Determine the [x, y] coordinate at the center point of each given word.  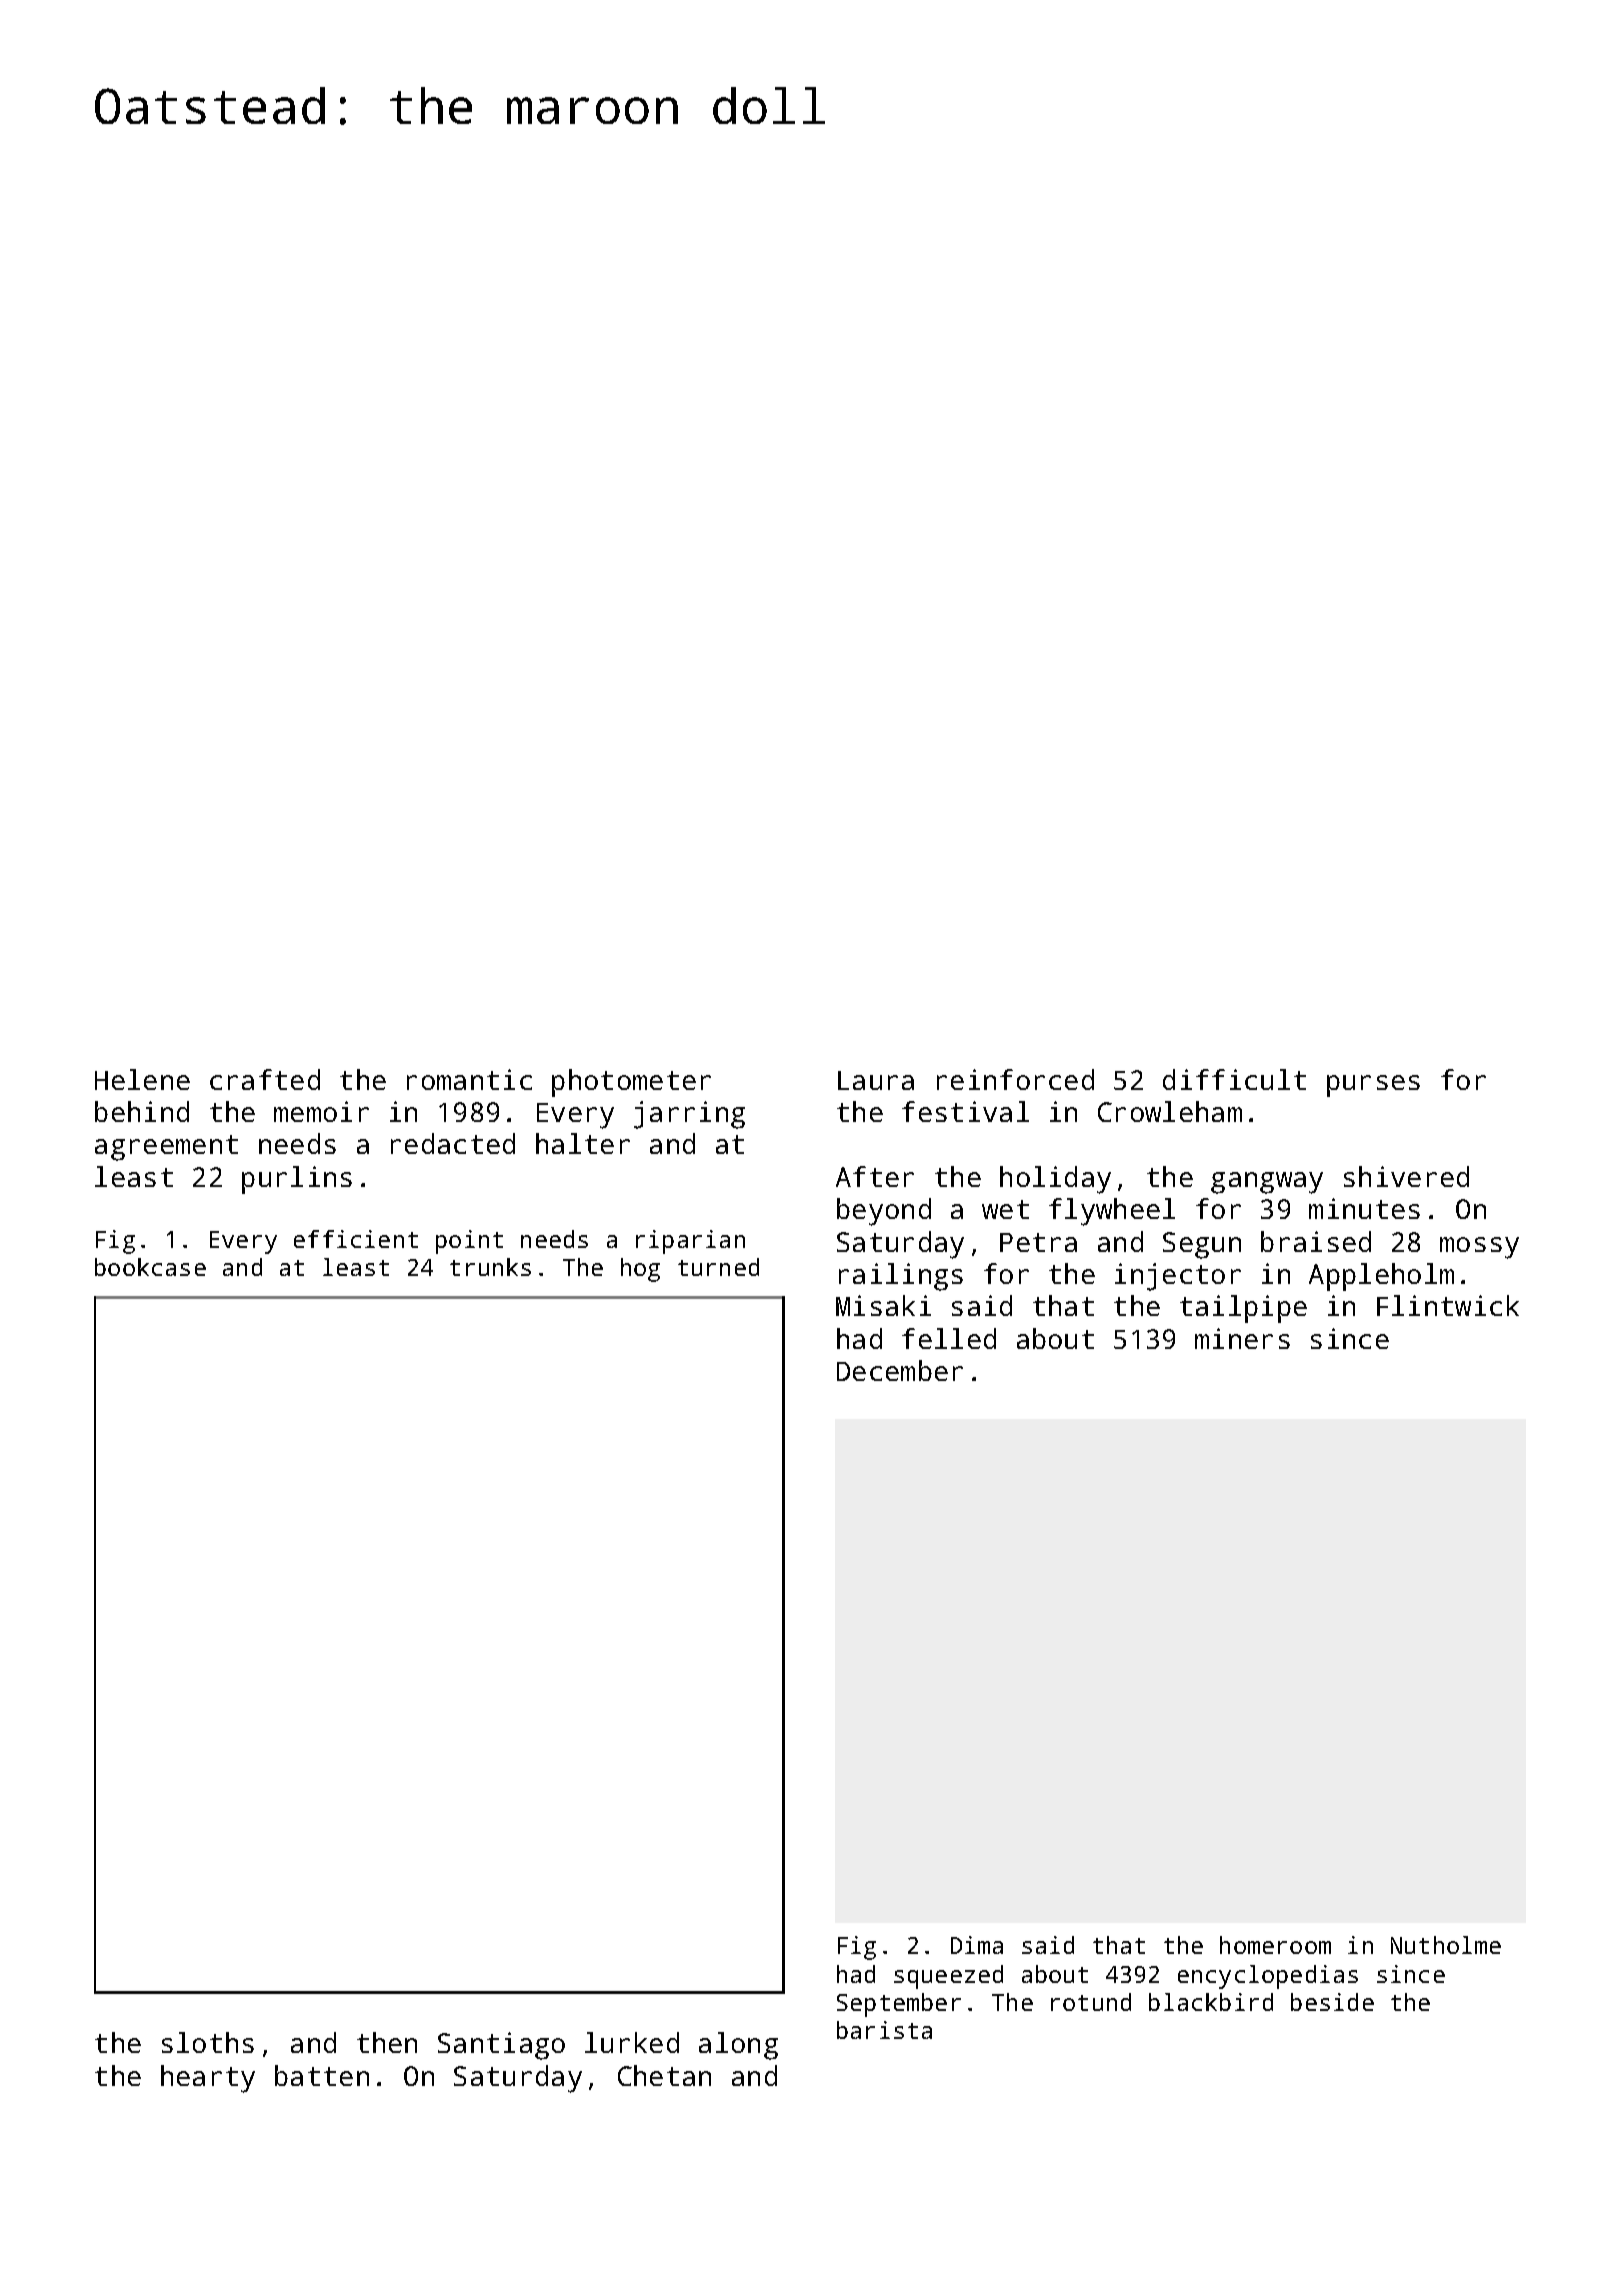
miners [1242, 1338]
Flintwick [1448, 1305]
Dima [977, 1945]
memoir [321, 1111]
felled [949, 1338]
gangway [1267, 1183]
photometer [631, 1083]
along [738, 2046]
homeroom [1275, 1945]
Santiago [501, 2046]
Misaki [883, 1305]
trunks [490, 1267]
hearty [208, 2079]
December [900, 1370]
